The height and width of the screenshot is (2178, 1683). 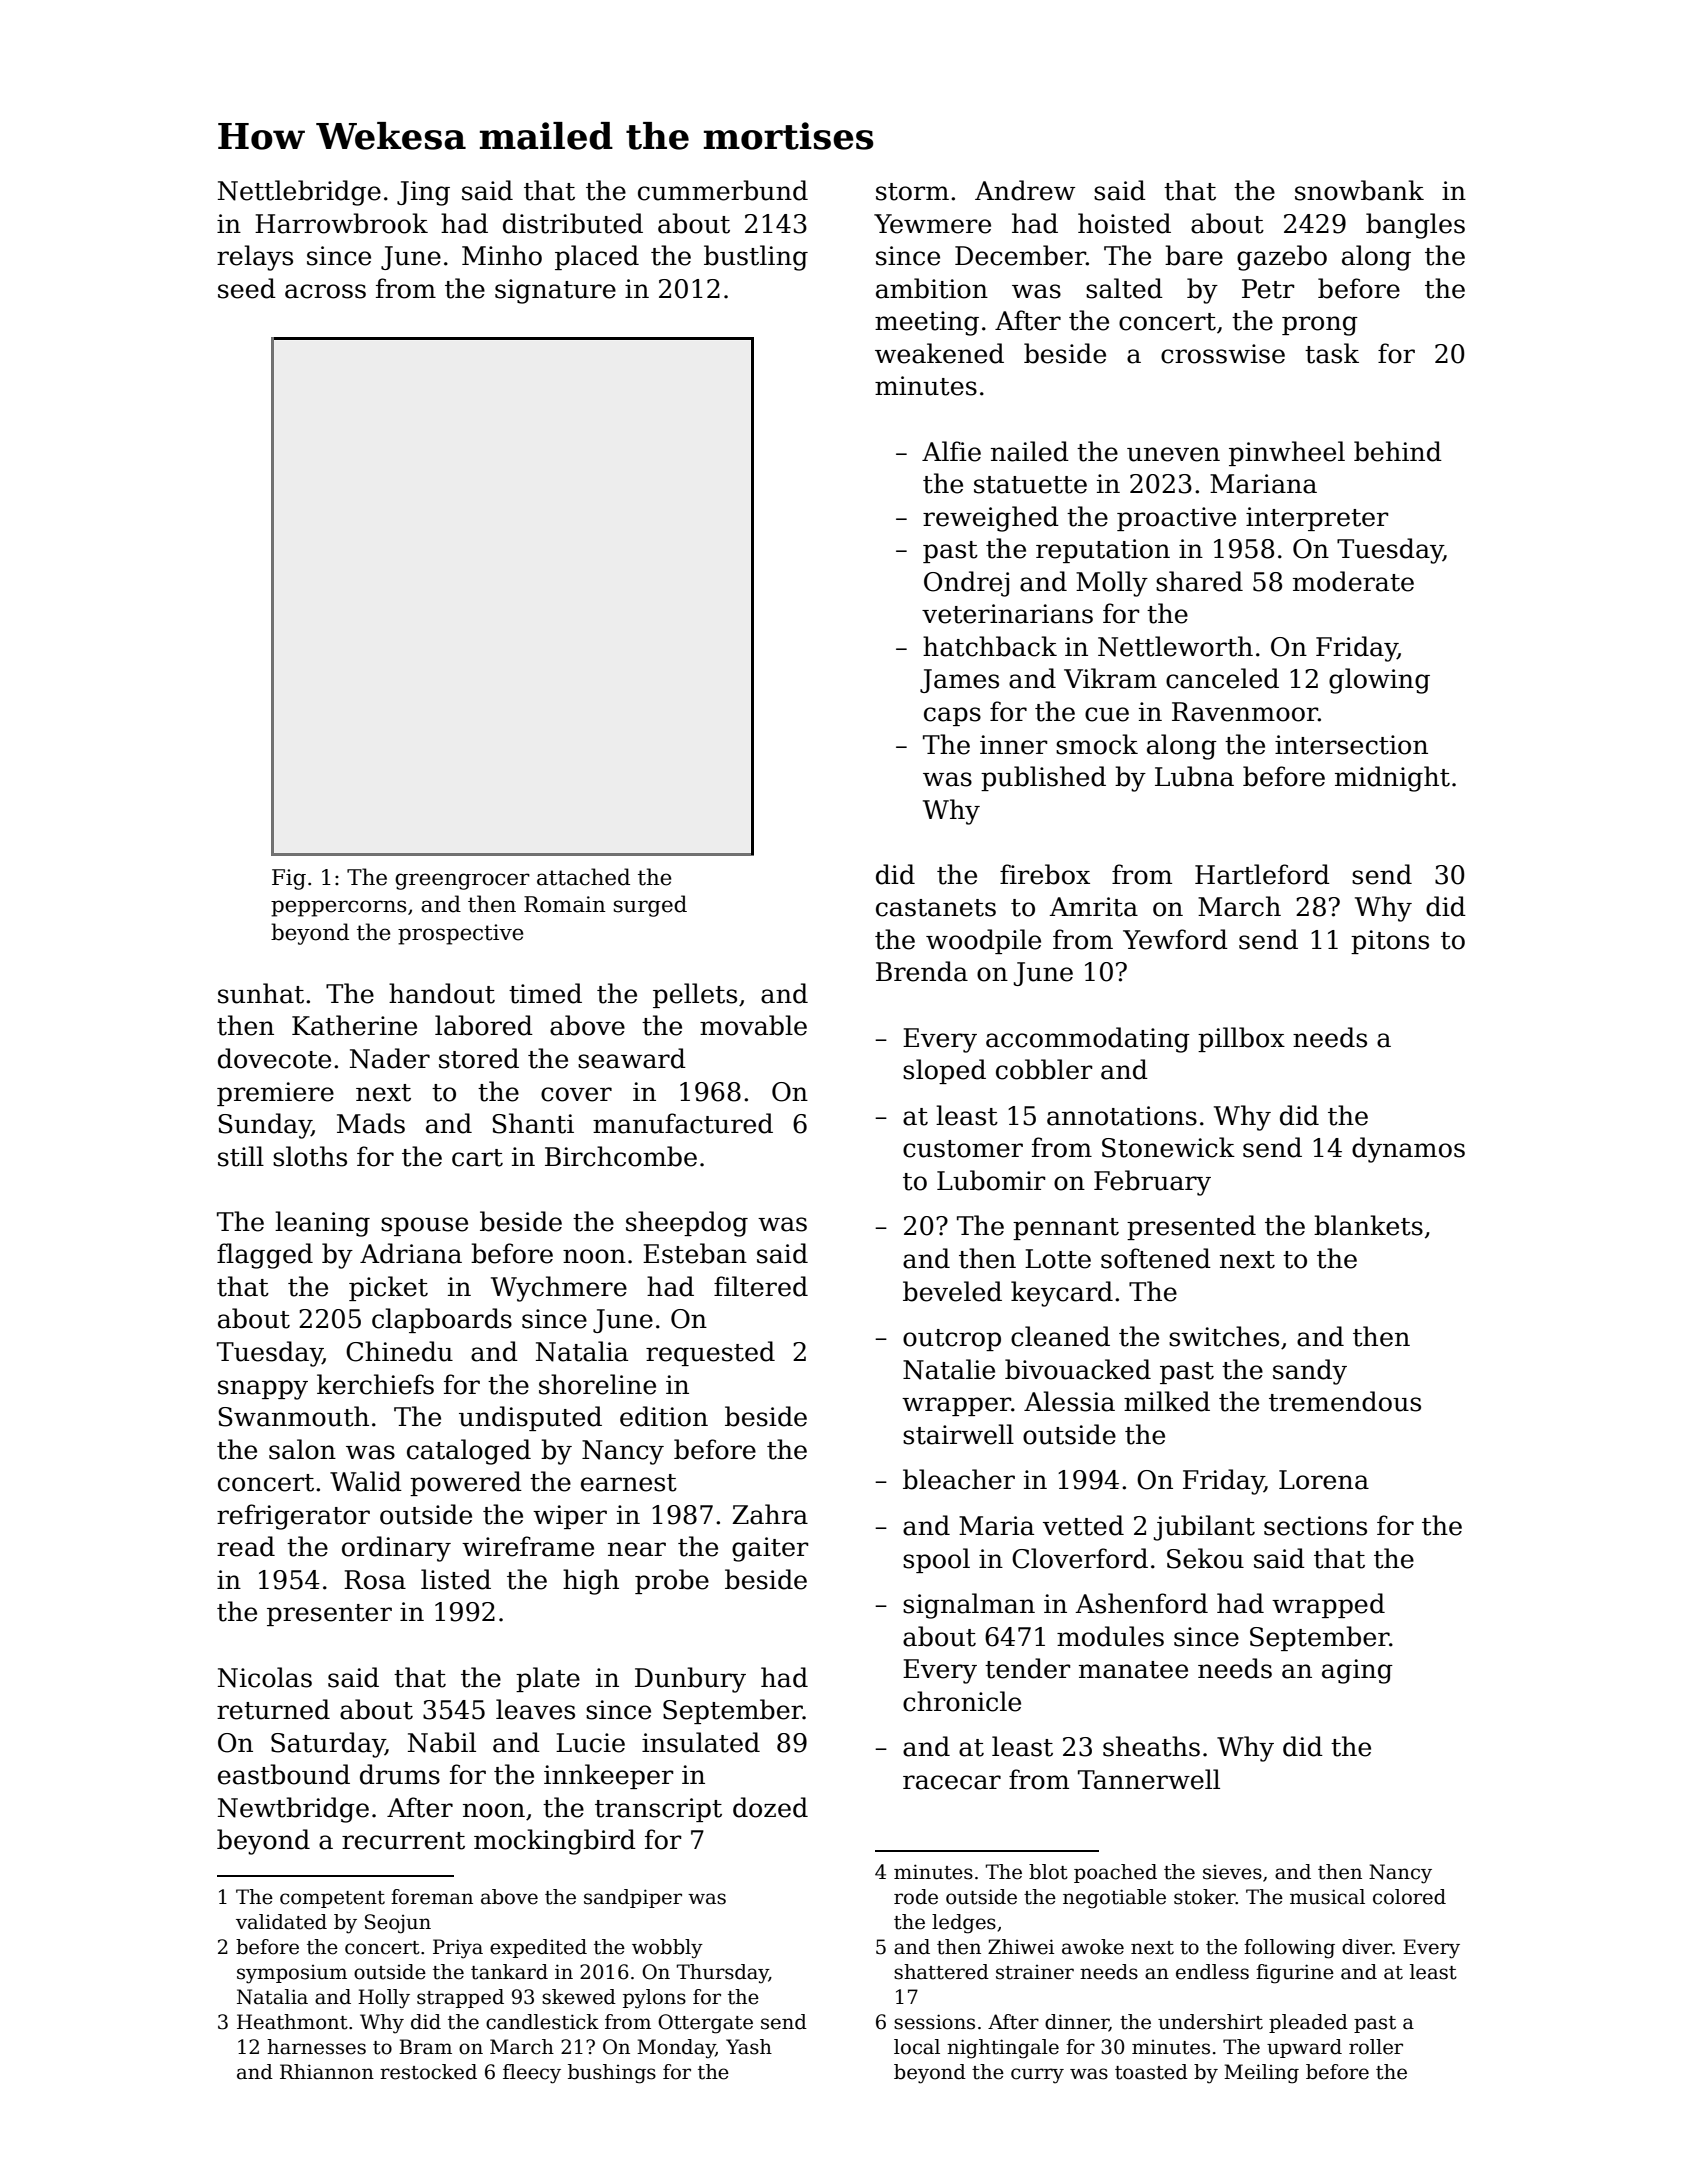 I want to click on Zahra, so click(x=770, y=1514).
